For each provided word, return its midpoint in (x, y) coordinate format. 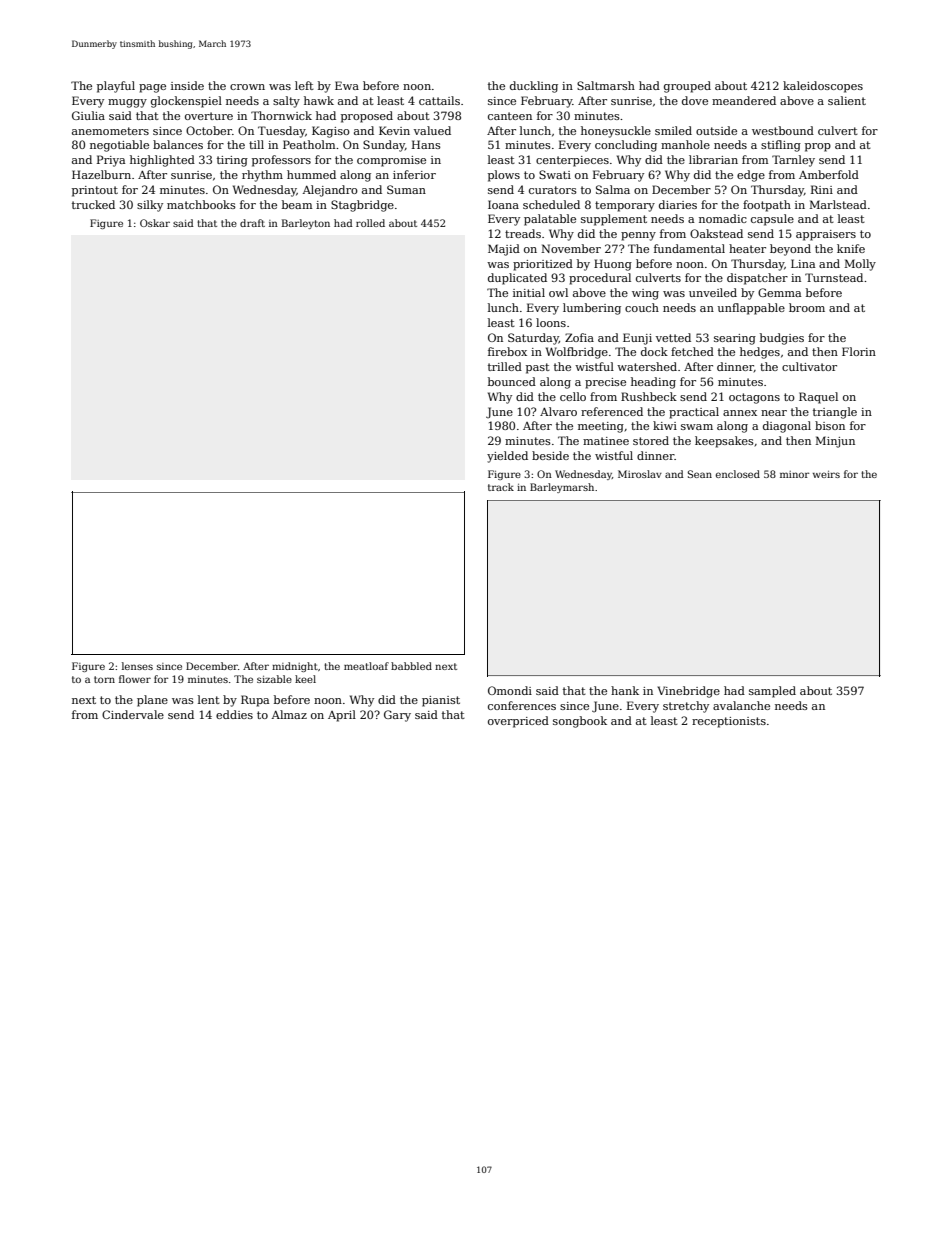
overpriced (518, 722)
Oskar (155, 223)
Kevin (394, 130)
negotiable (119, 146)
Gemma (779, 292)
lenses (137, 666)
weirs (826, 474)
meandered (744, 100)
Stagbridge (362, 206)
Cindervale (133, 714)
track (501, 487)
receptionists (729, 722)
